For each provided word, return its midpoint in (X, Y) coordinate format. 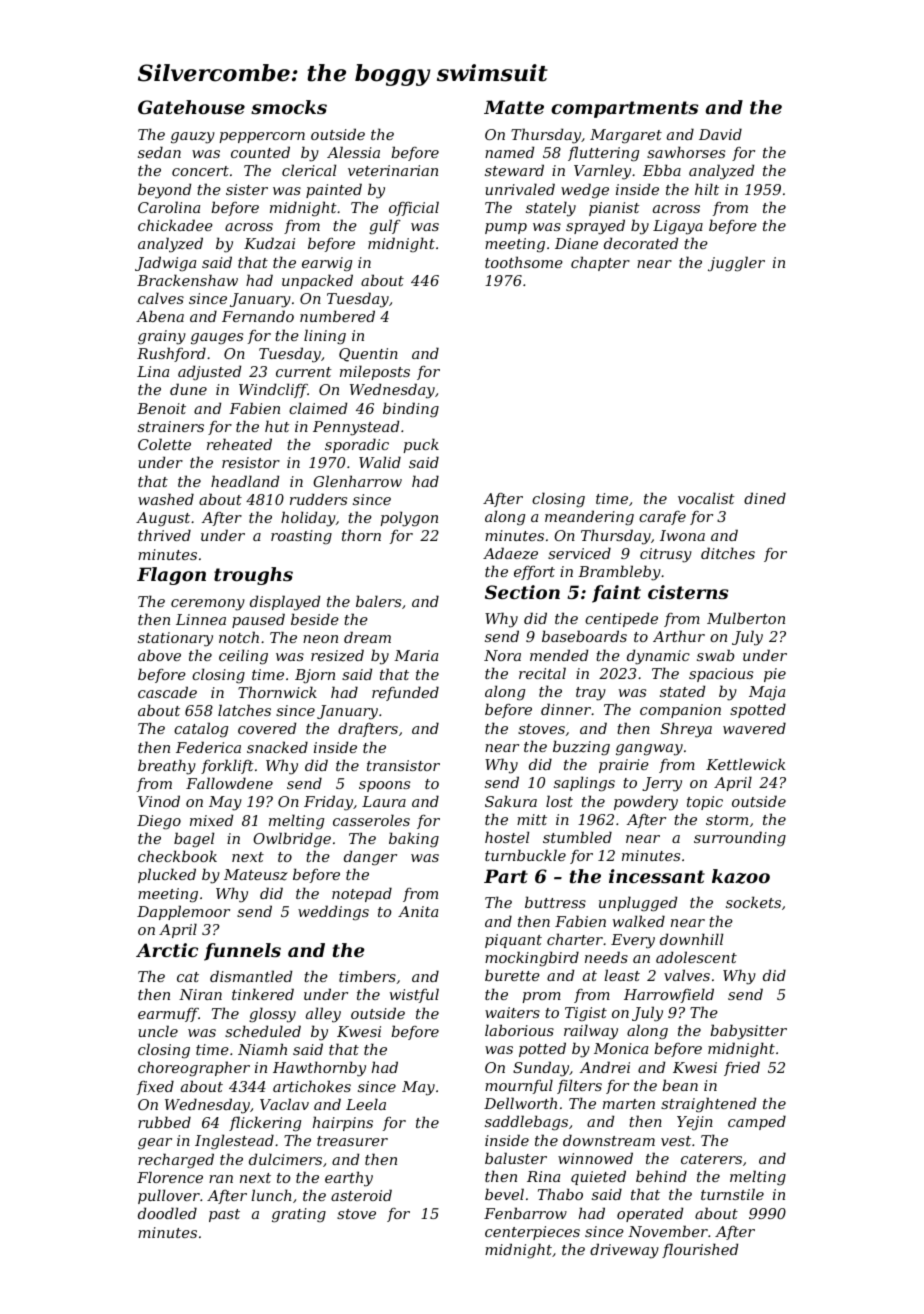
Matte (514, 107)
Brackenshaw (187, 280)
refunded (405, 693)
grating (299, 1215)
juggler (736, 264)
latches (244, 710)
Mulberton (746, 618)
